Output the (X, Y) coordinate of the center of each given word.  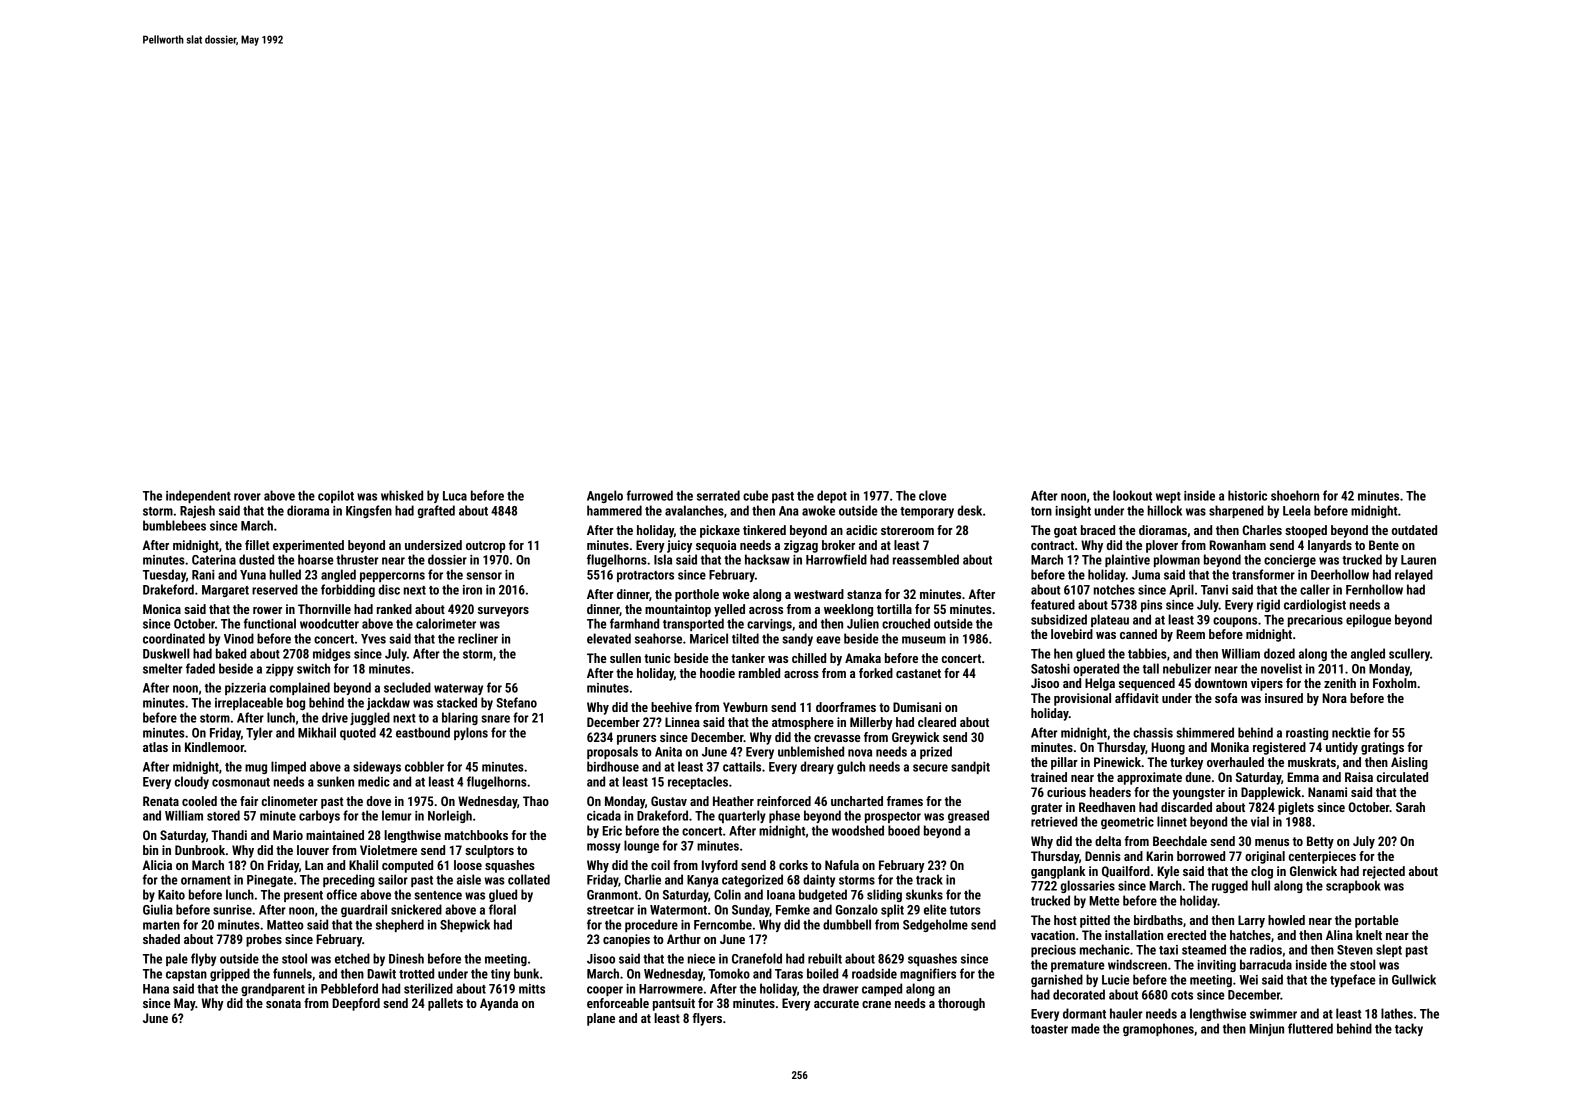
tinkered (764, 530)
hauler (1126, 1013)
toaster (1049, 1029)
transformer (1263, 574)
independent (198, 496)
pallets (445, 1004)
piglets (1296, 808)
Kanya (702, 881)
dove (378, 801)
